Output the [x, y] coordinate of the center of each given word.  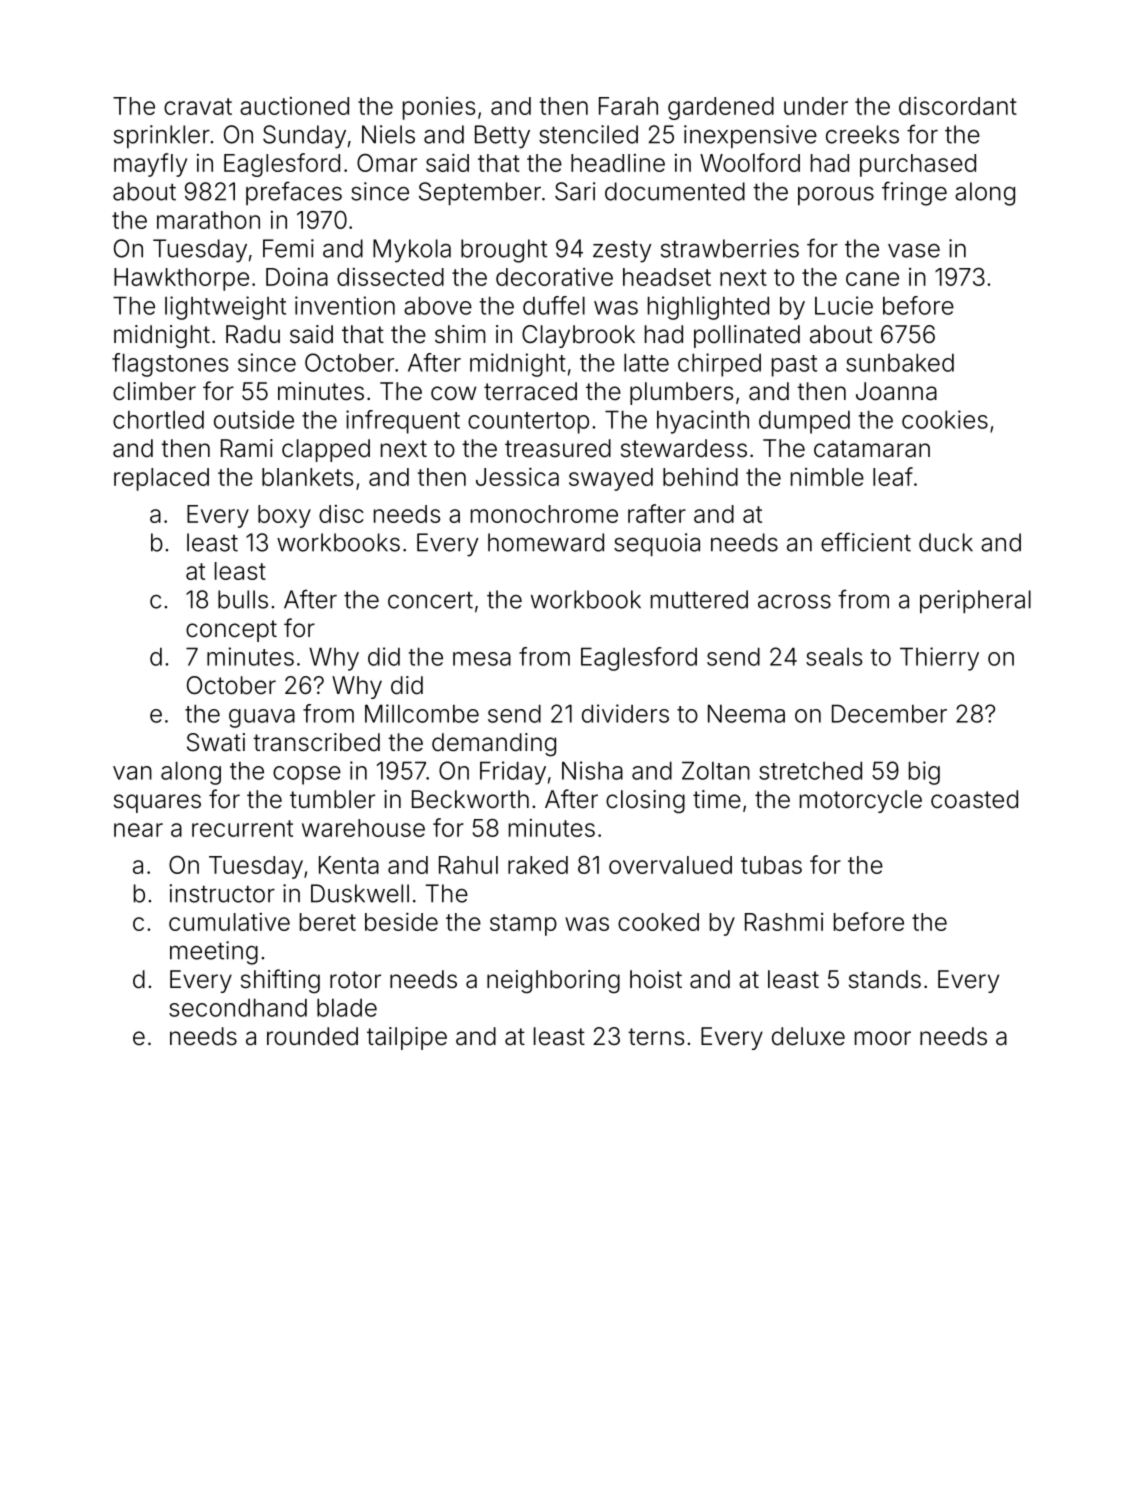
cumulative [229, 922]
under [816, 106]
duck [946, 542]
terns [656, 1037]
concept [231, 631]
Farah [628, 106]
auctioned [294, 106]
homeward [546, 542]
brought [504, 251]
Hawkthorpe [181, 279]
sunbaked [900, 362]
